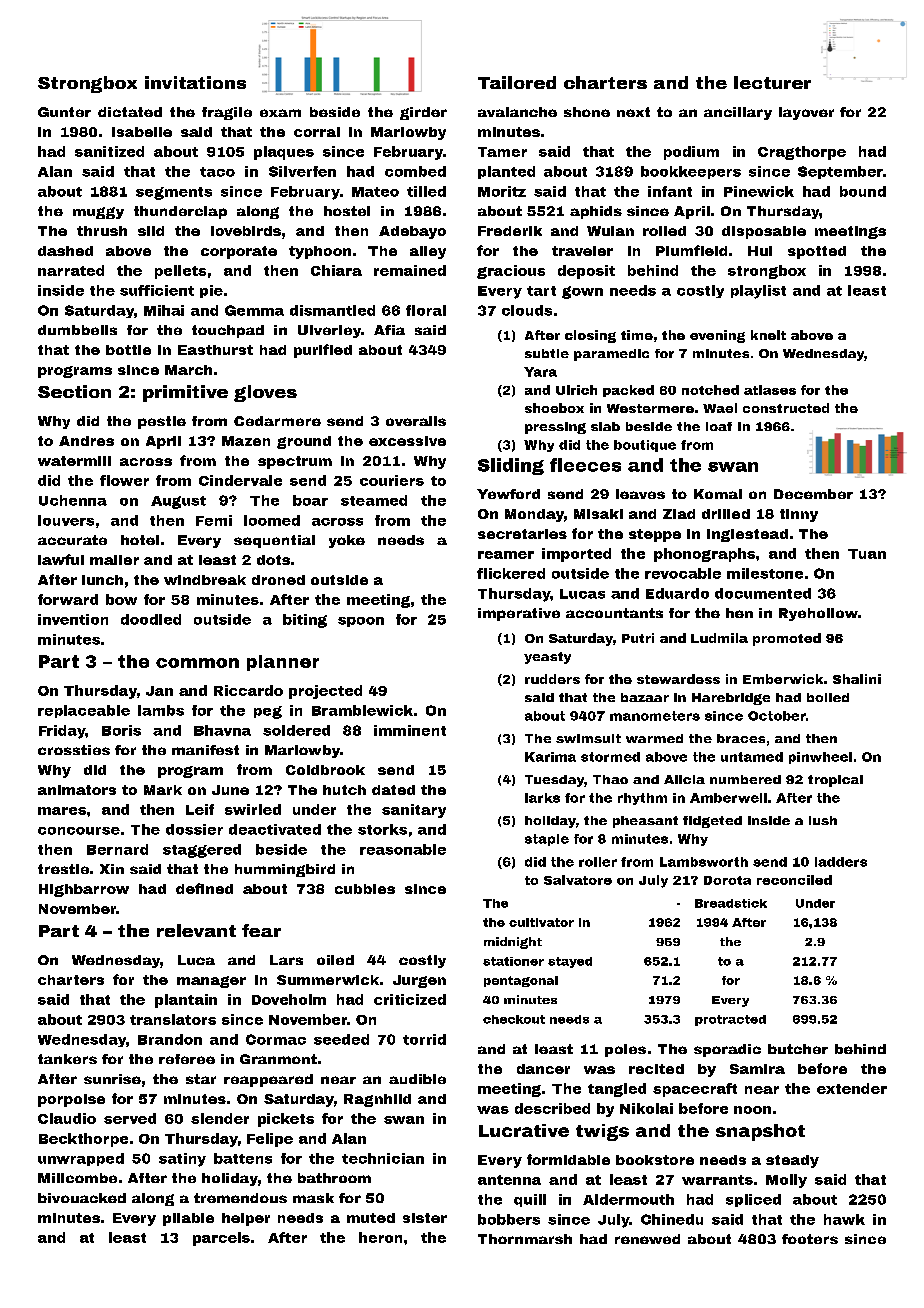  What do you see at coordinates (82, 1198) in the page?
I see `bivouacked` at bounding box center [82, 1198].
